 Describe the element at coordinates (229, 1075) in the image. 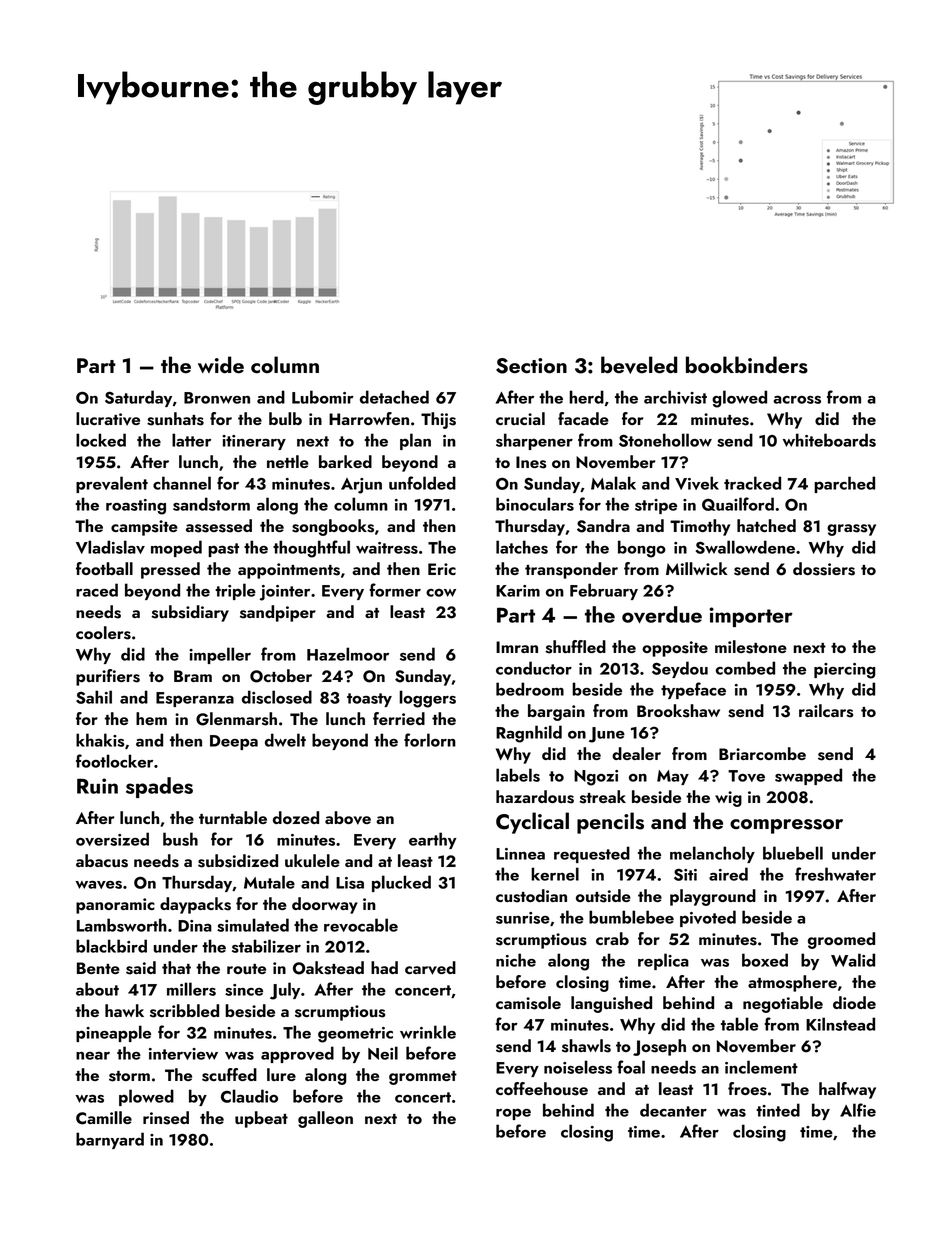

I see `scuffed` at that location.
